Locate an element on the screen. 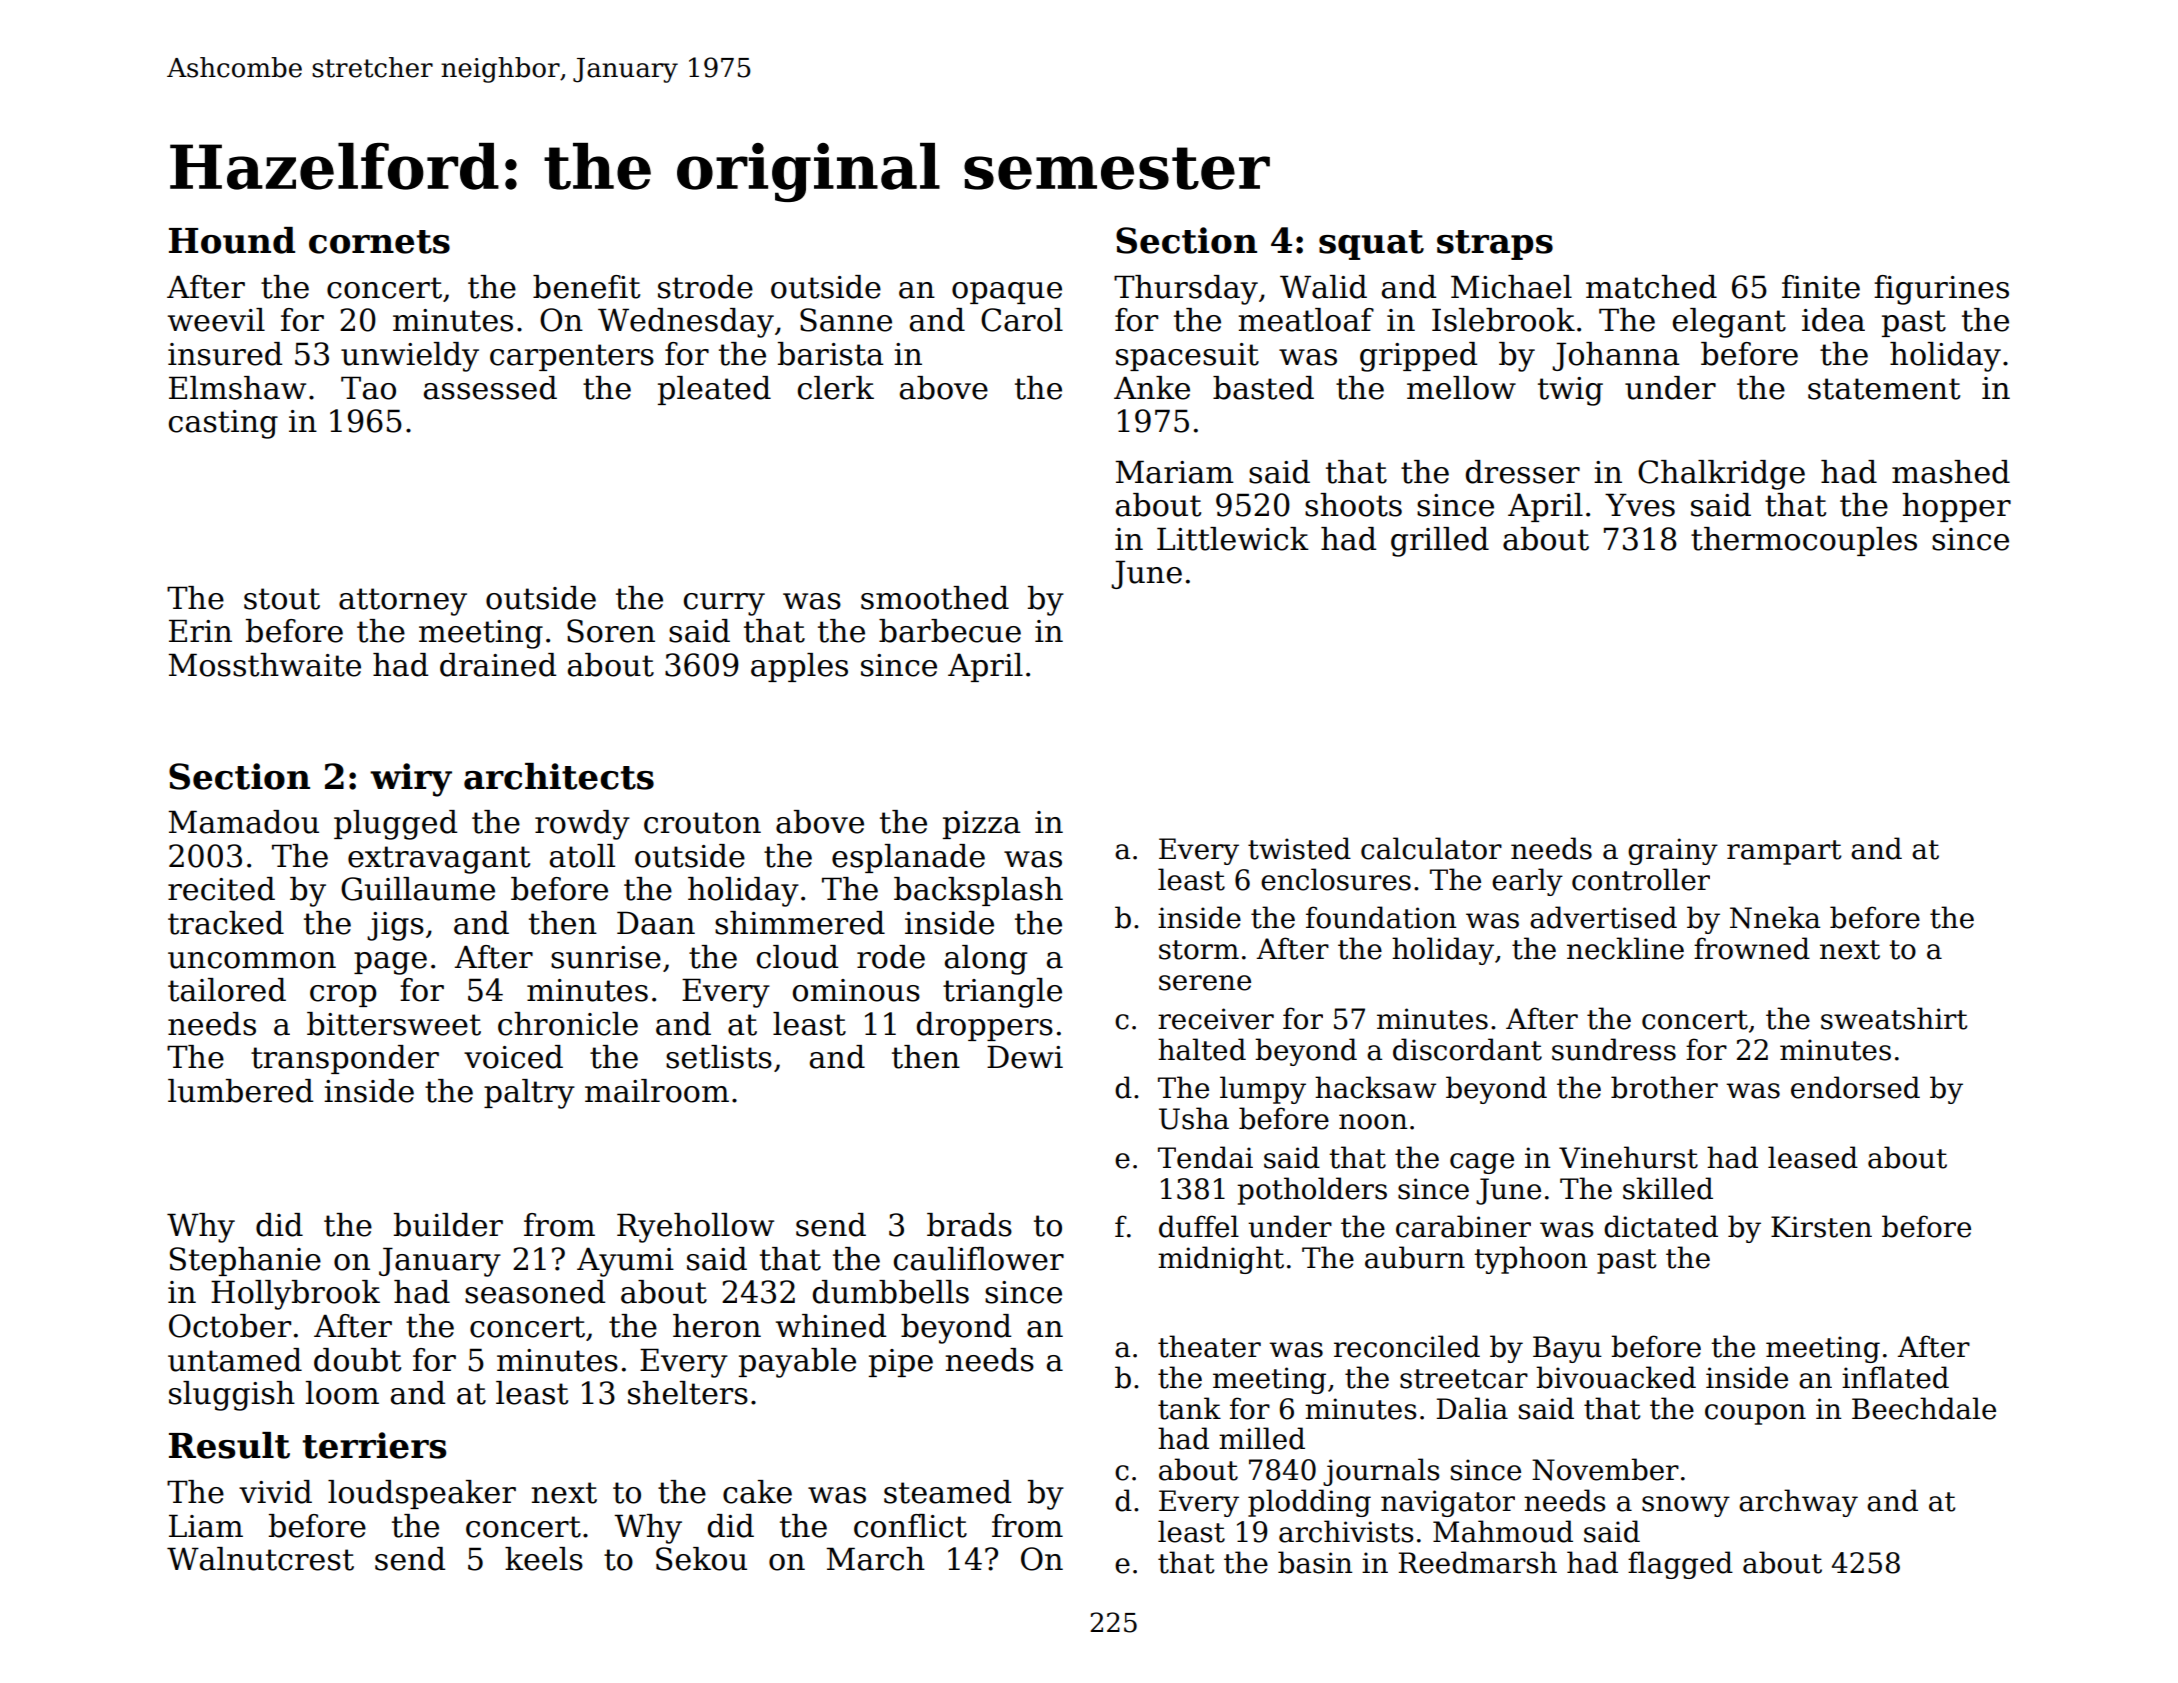 This screenshot has height=1683, width=2178. barbecue is located at coordinates (950, 631).
